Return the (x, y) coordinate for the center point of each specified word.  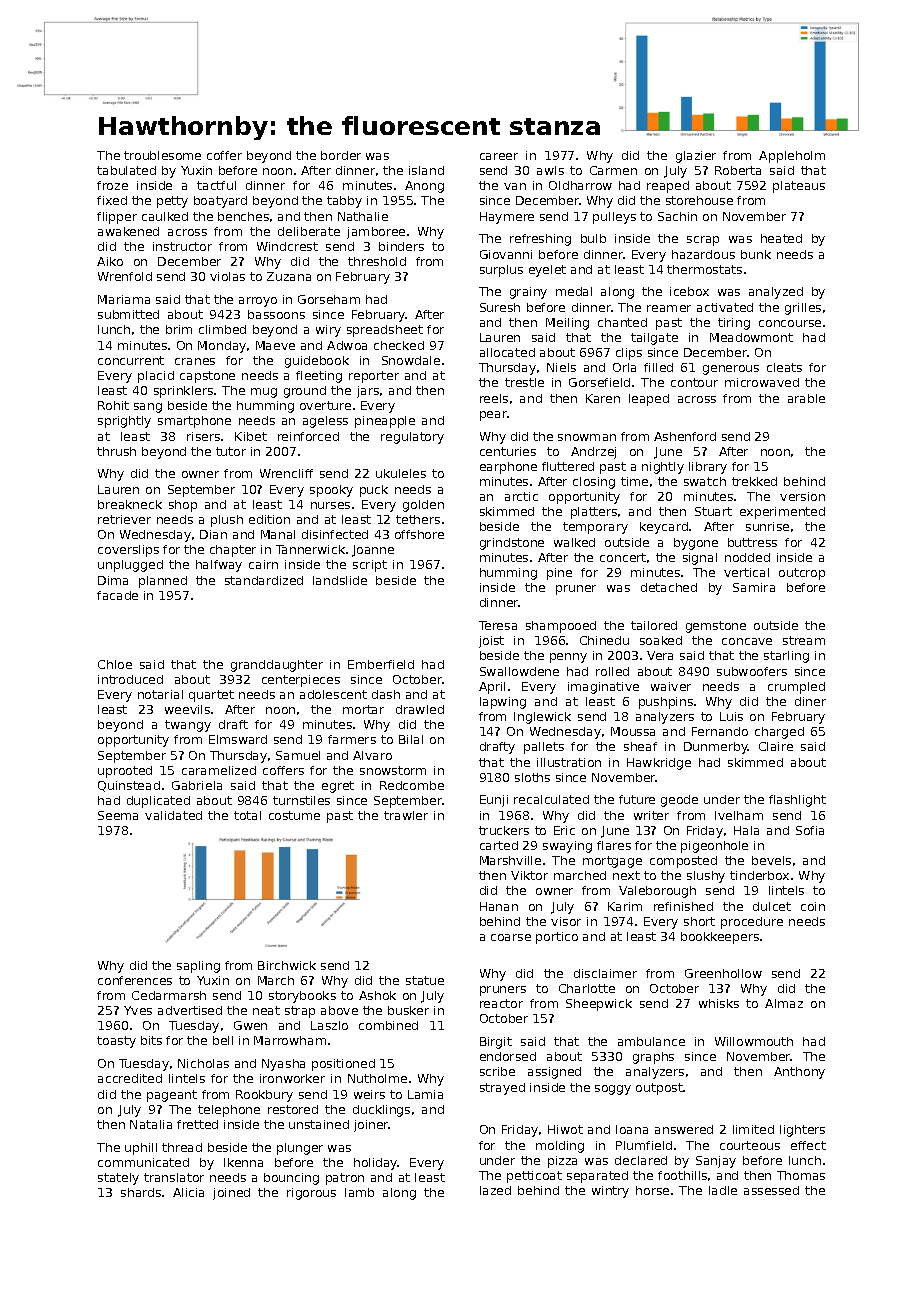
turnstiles (301, 800)
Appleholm (792, 157)
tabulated (126, 170)
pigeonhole (714, 847)
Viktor (529, 875)
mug (264, 393)
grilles (803, 309)
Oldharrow (580, 185)
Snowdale (411, 360)
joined (231, 1194)
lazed (495, 1190)
